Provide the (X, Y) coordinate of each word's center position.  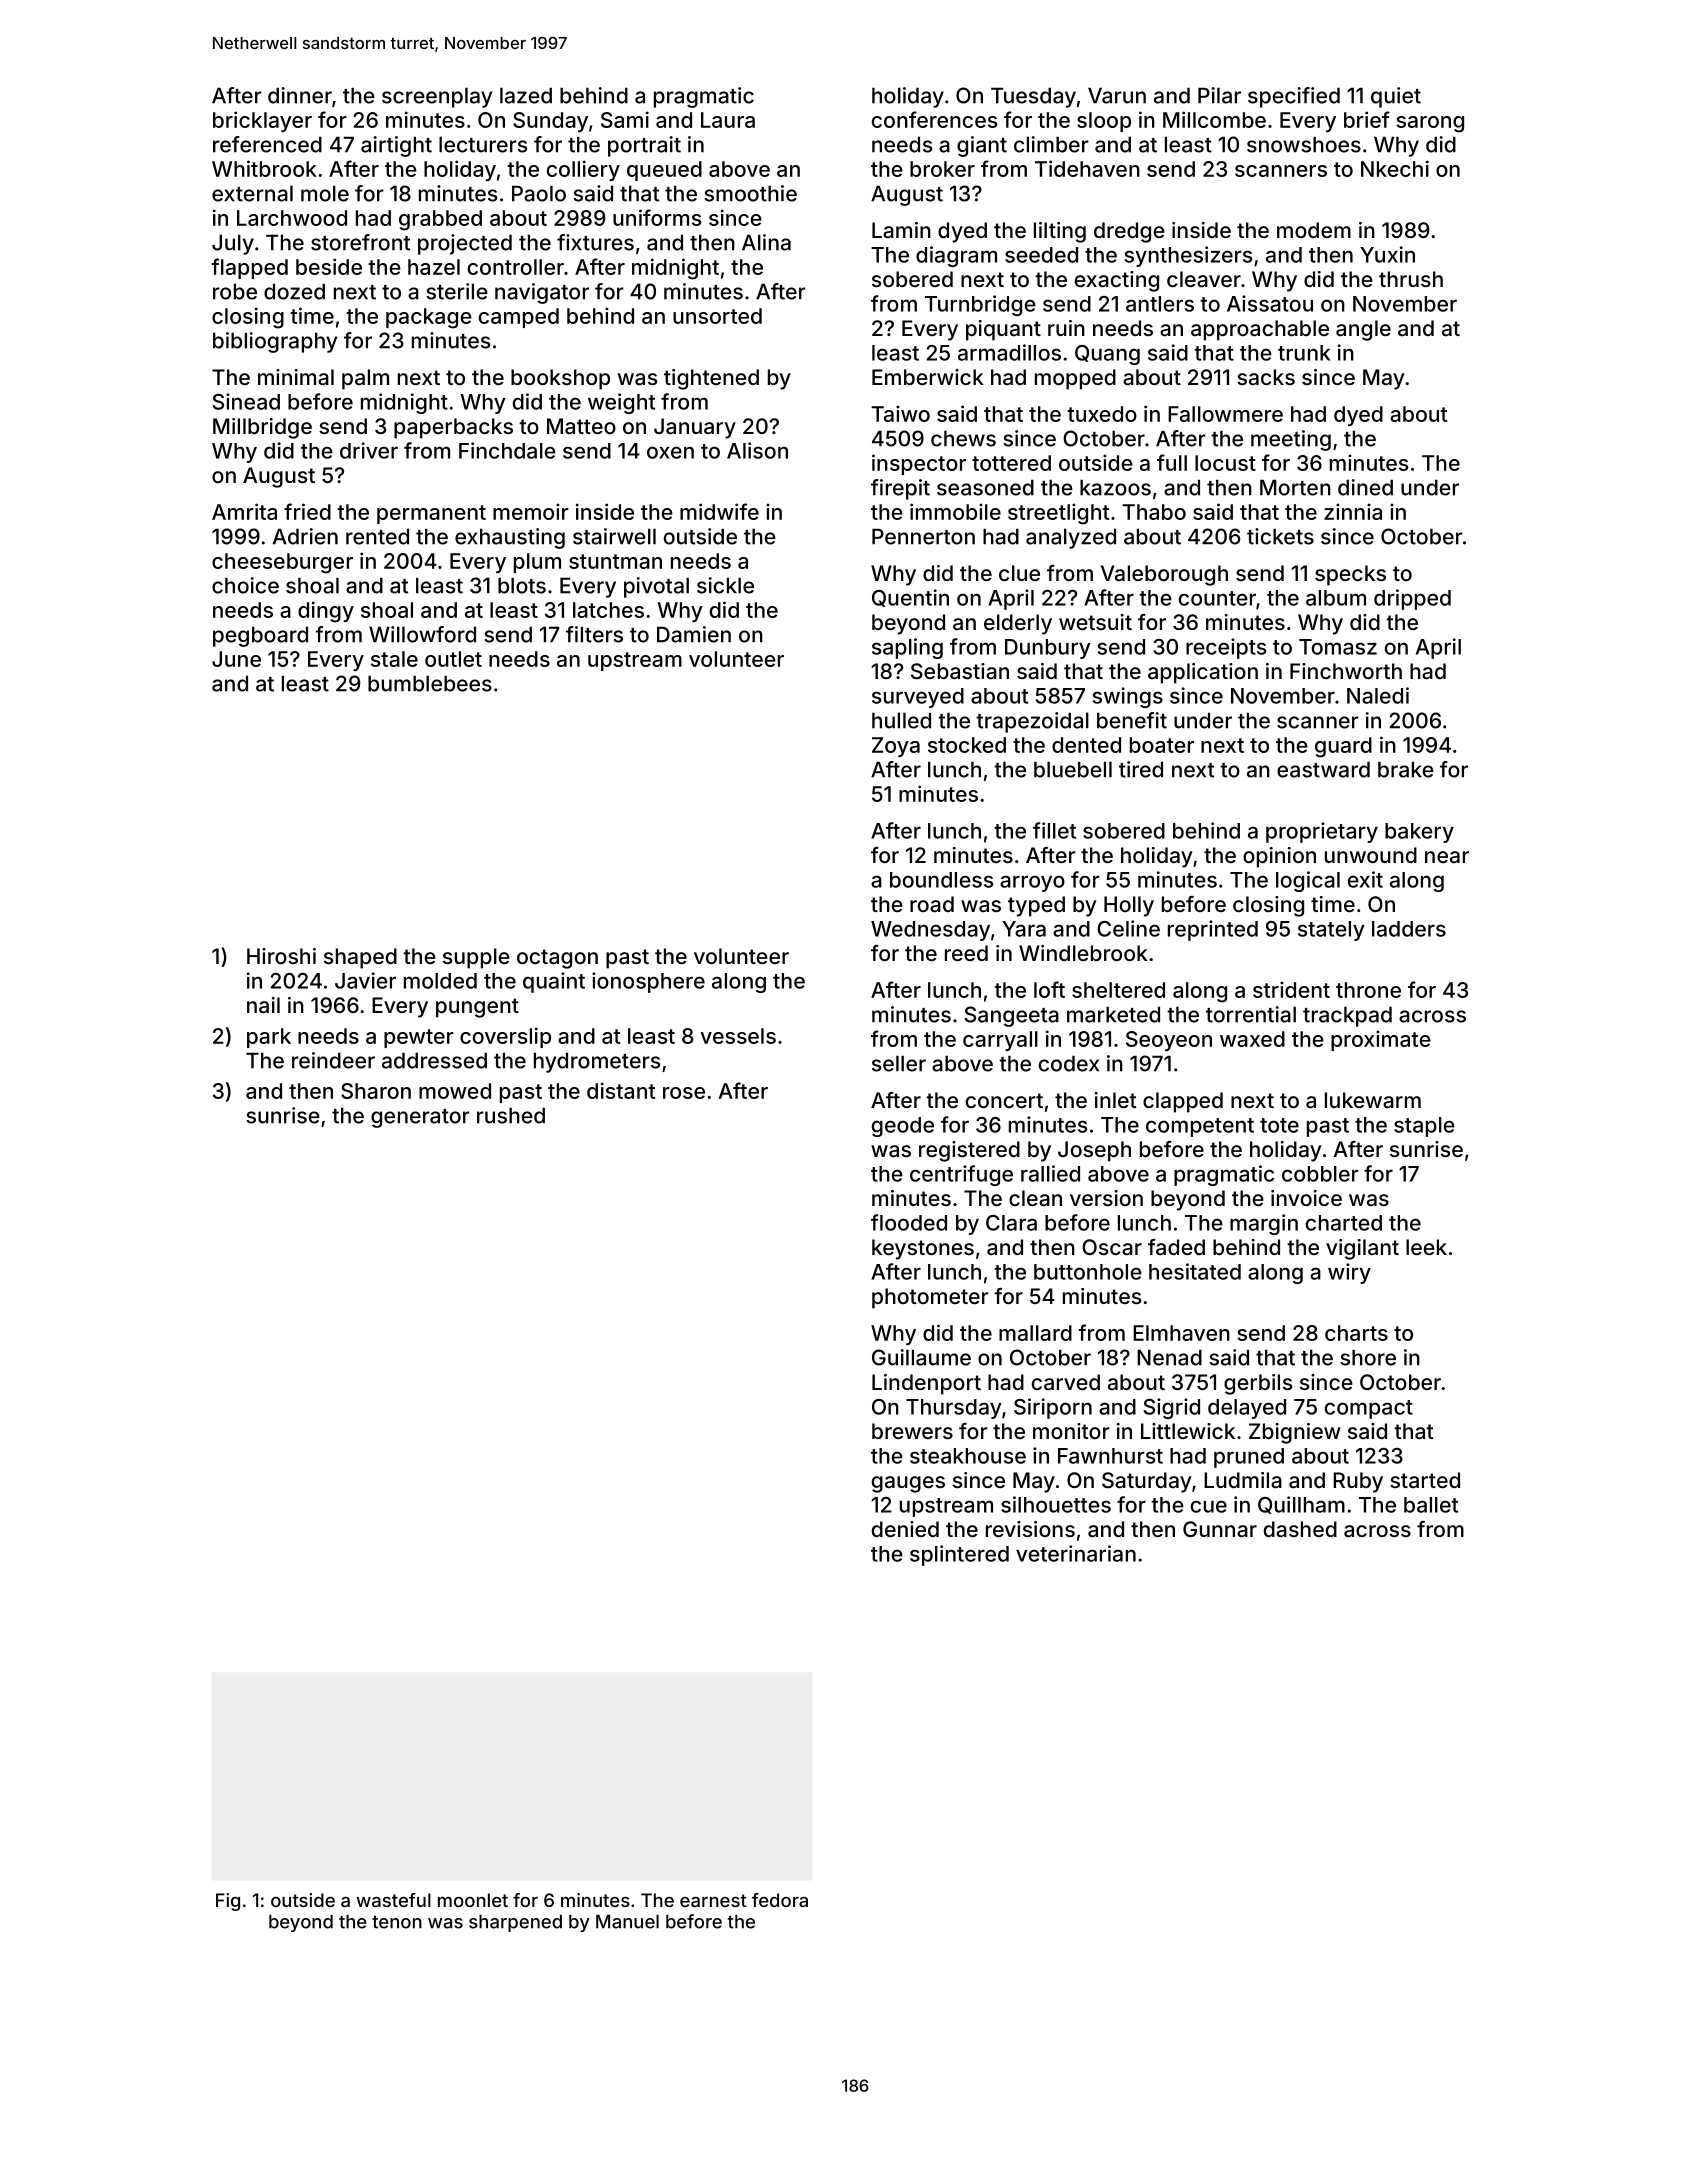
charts (1356, 1333)
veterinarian (1076, 1553)
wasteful (393, 1900)
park (269, 1038)
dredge (1129, 232)
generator (420, 1118)
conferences (934, 119)
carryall (1000, 1041)
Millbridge (262, 428)
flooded (909, 1222)
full (1172, 462)
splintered (959, 1555)
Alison (757, 450)
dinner (300, 95)
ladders (1409, 929)
